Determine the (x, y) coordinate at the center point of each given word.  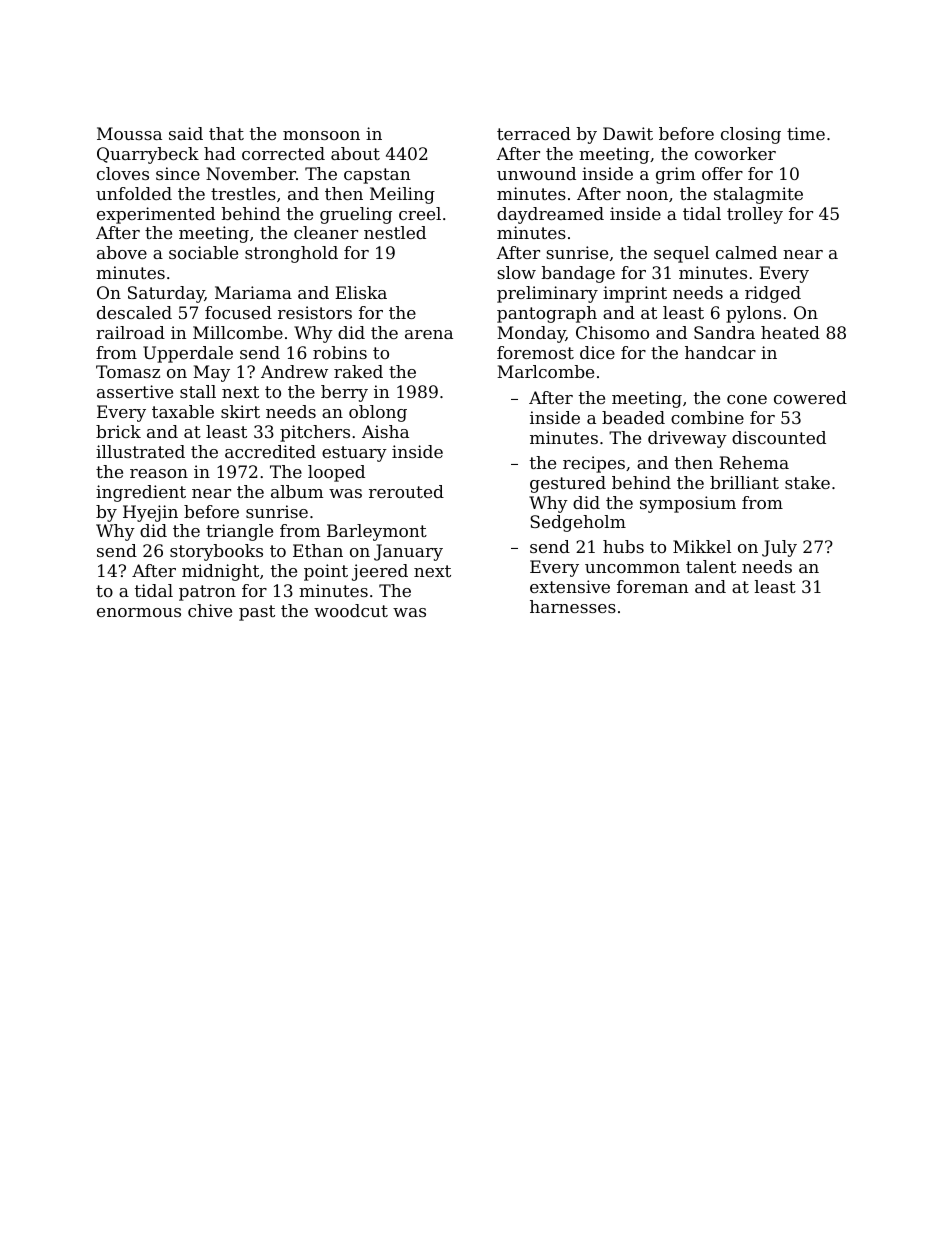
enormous (139, 612)
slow (516, 272)
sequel (681, 254)
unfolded (134, 193)
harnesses (573, 606)
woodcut (351, 610)
